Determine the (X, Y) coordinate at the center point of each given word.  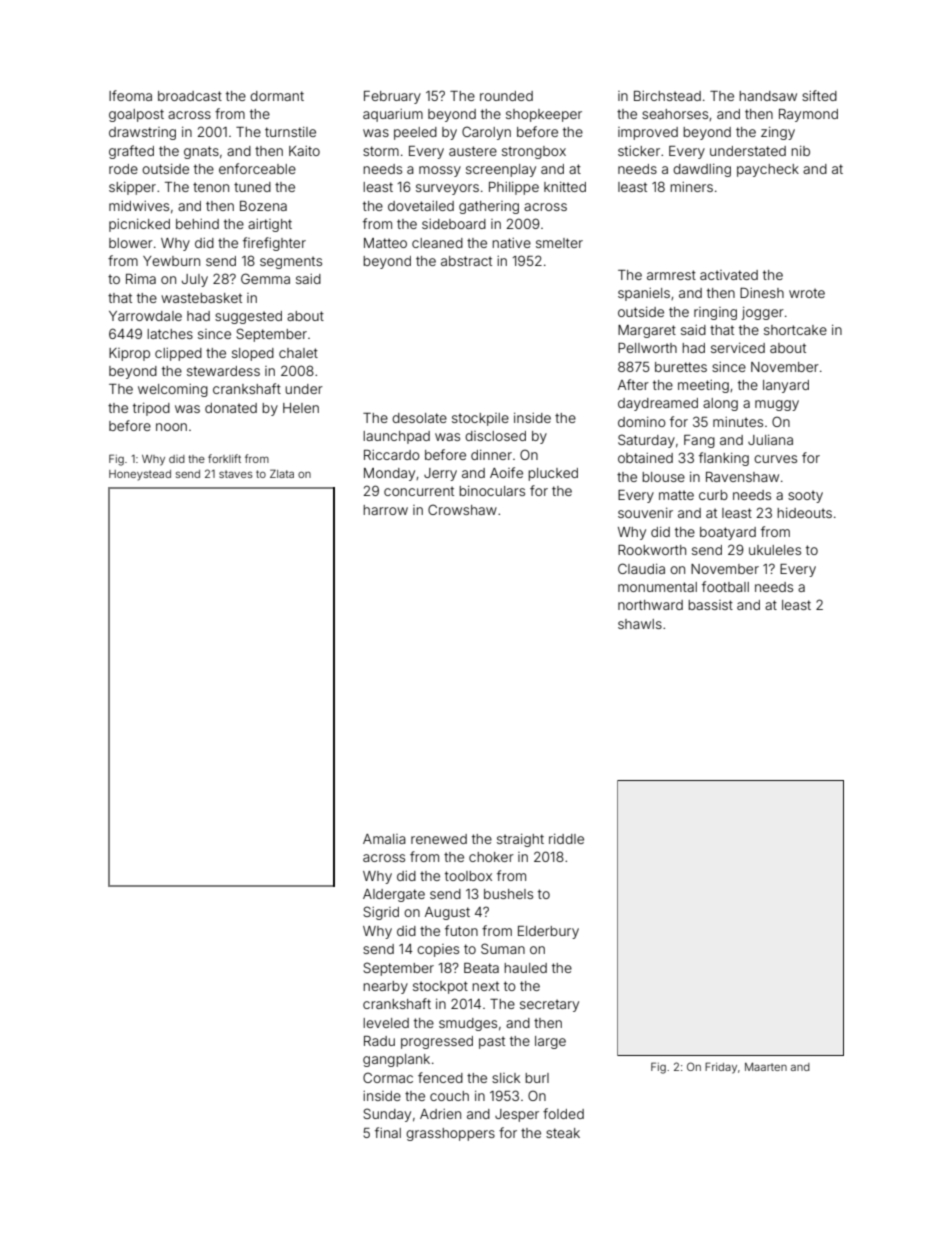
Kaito (304, 151)
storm (381, 151)
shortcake (795, 330)
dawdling (702, 170)
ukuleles (775, 550)
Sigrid (381, 913)
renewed (439, 839)
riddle (566, 839)
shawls (640, 624)
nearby (385, 987)
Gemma (265, 278)
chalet (298, 353)
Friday (721, 1068)
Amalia (384, 839)
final (388, 1132)
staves (236, 474)
